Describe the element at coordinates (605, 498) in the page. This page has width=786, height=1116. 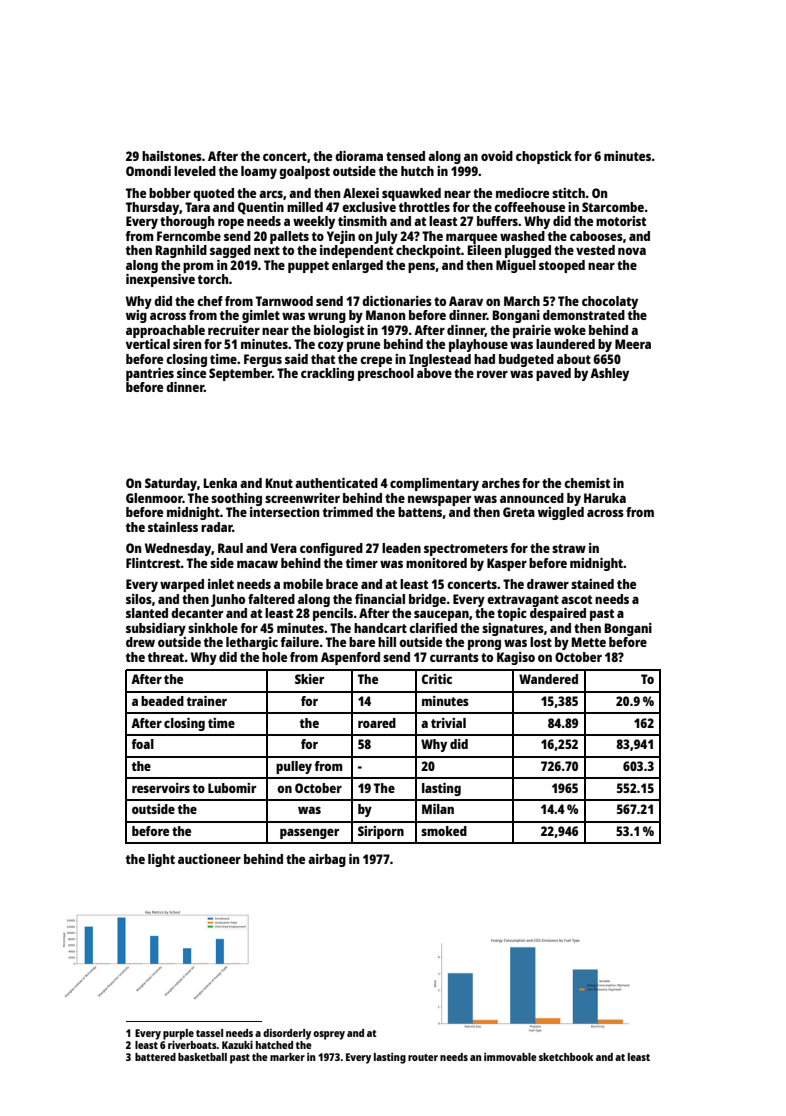
I see `Haruka` at that location.
